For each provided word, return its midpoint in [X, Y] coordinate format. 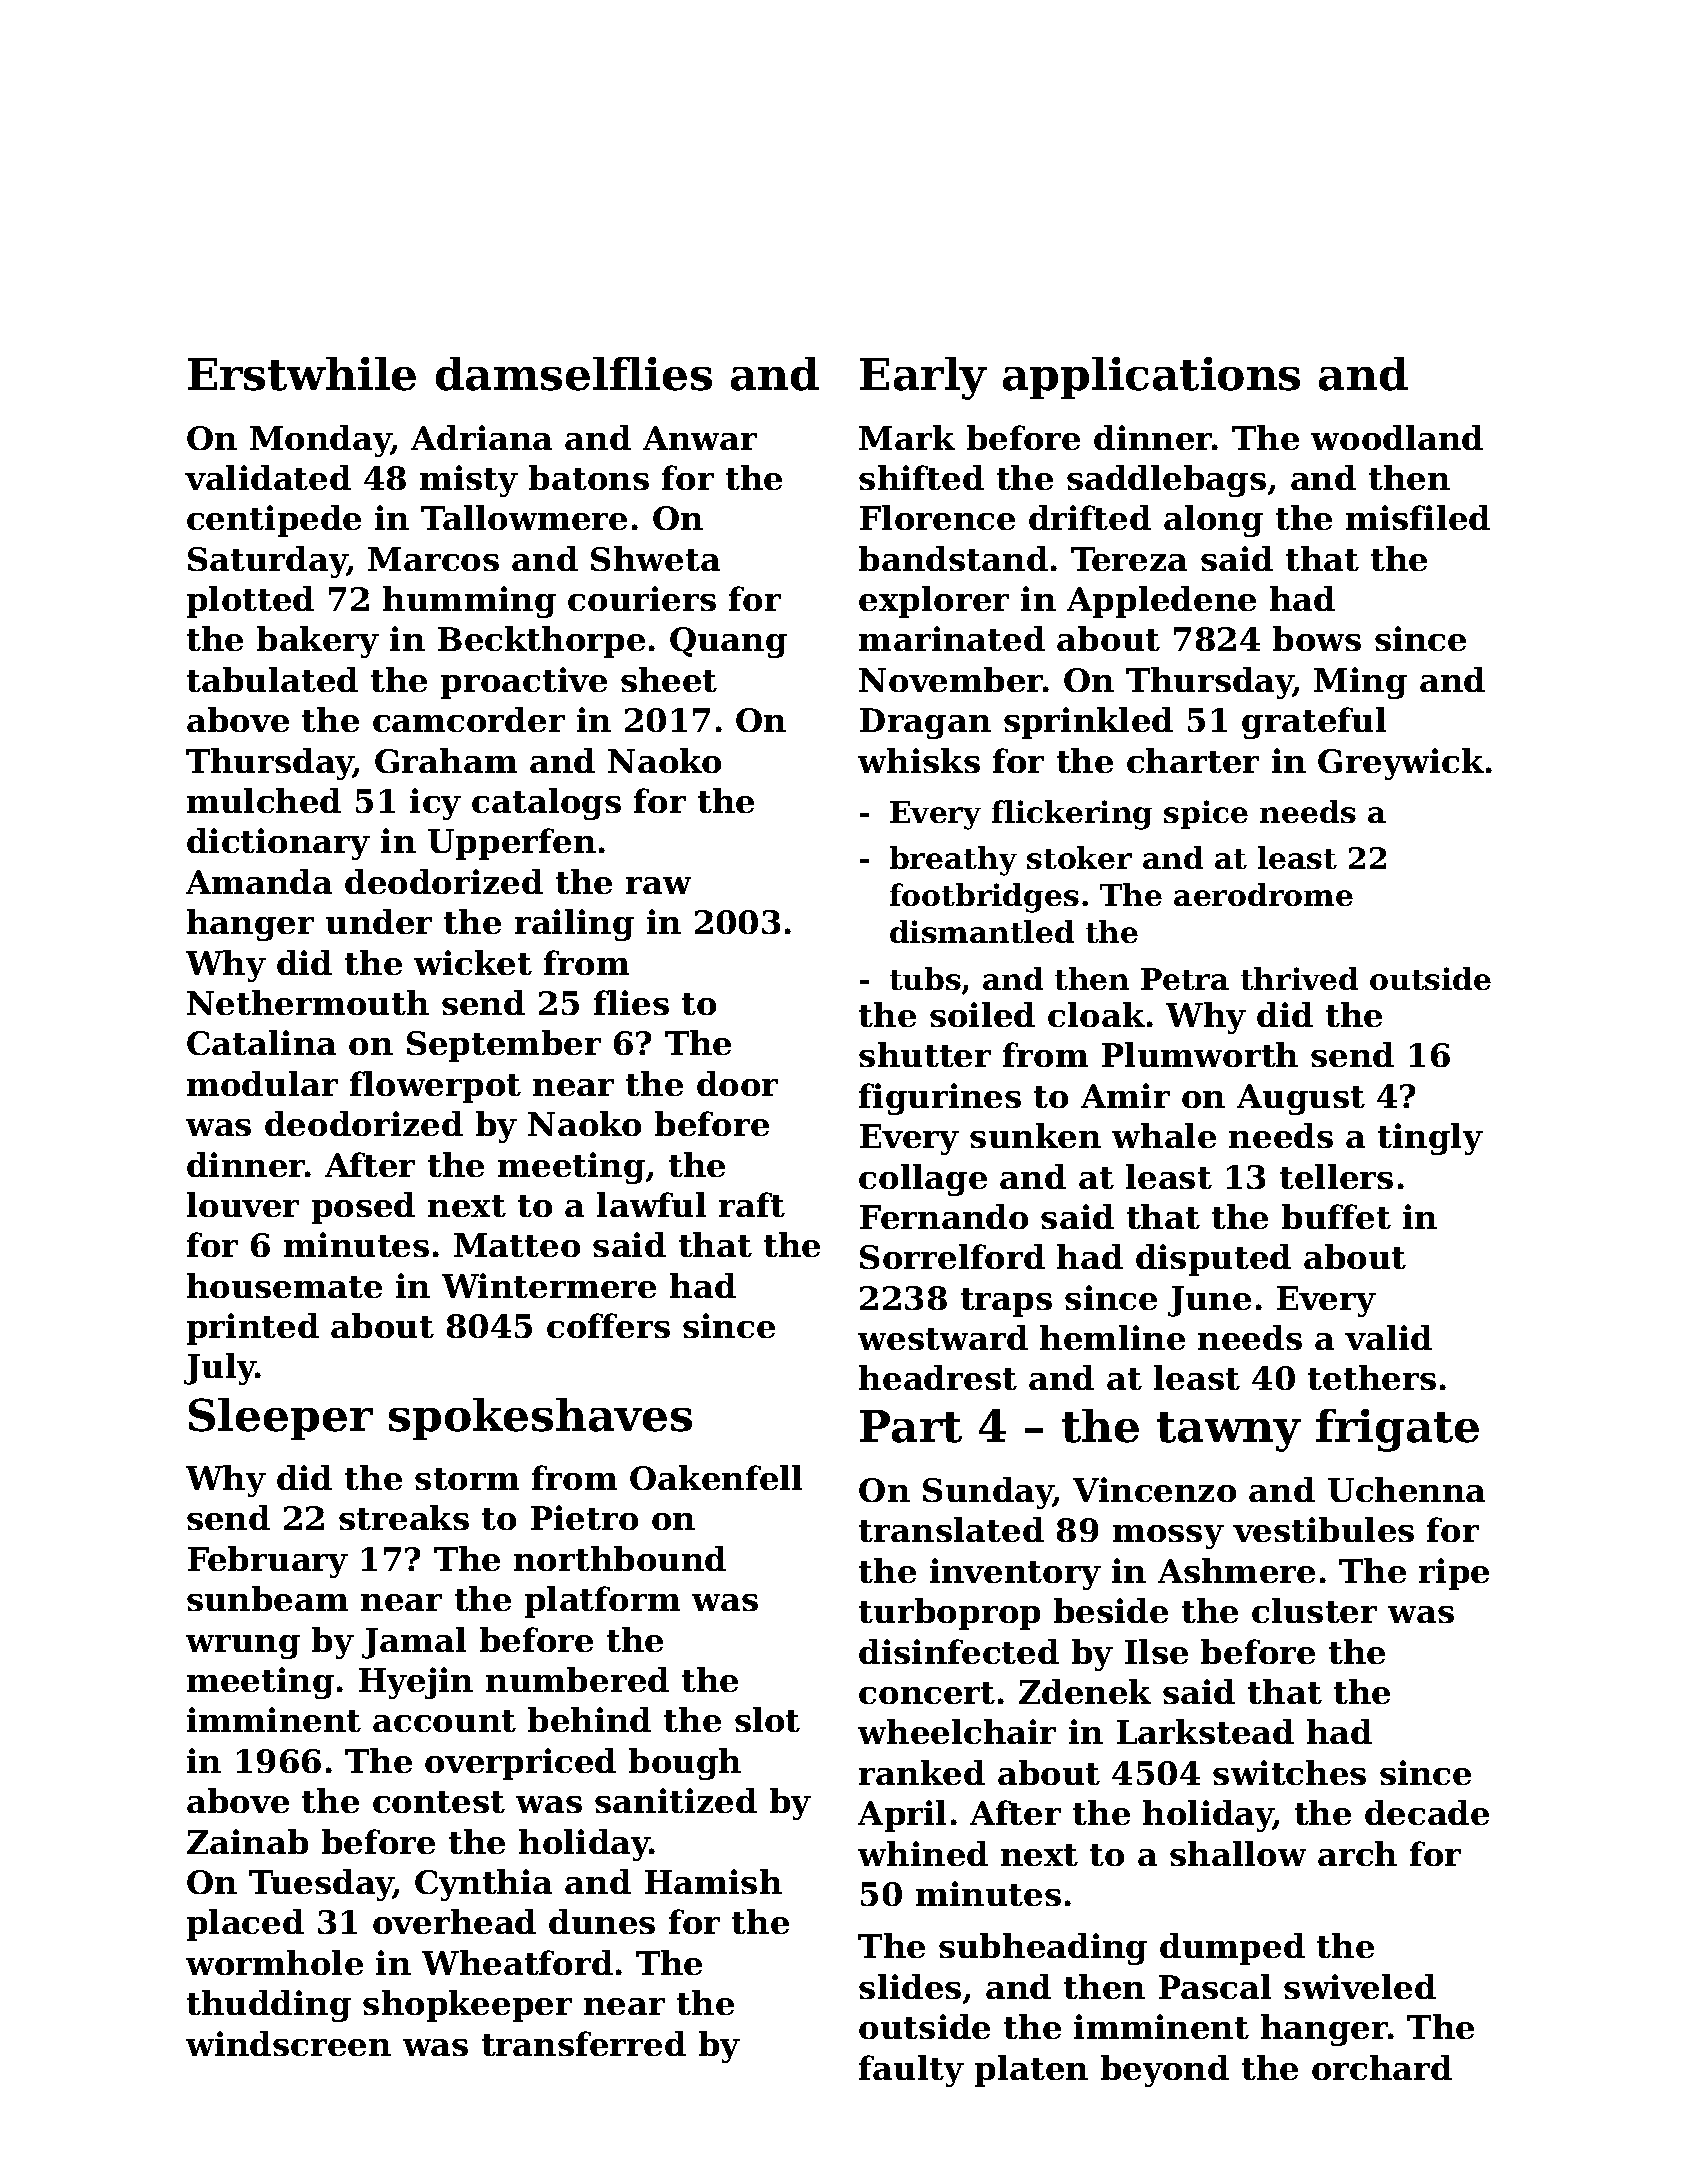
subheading [1043, 1949]
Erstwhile [302, 374]
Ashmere [1236, 1570]
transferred [584, 2043]
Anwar [700, 438]
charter [1193, 760]
